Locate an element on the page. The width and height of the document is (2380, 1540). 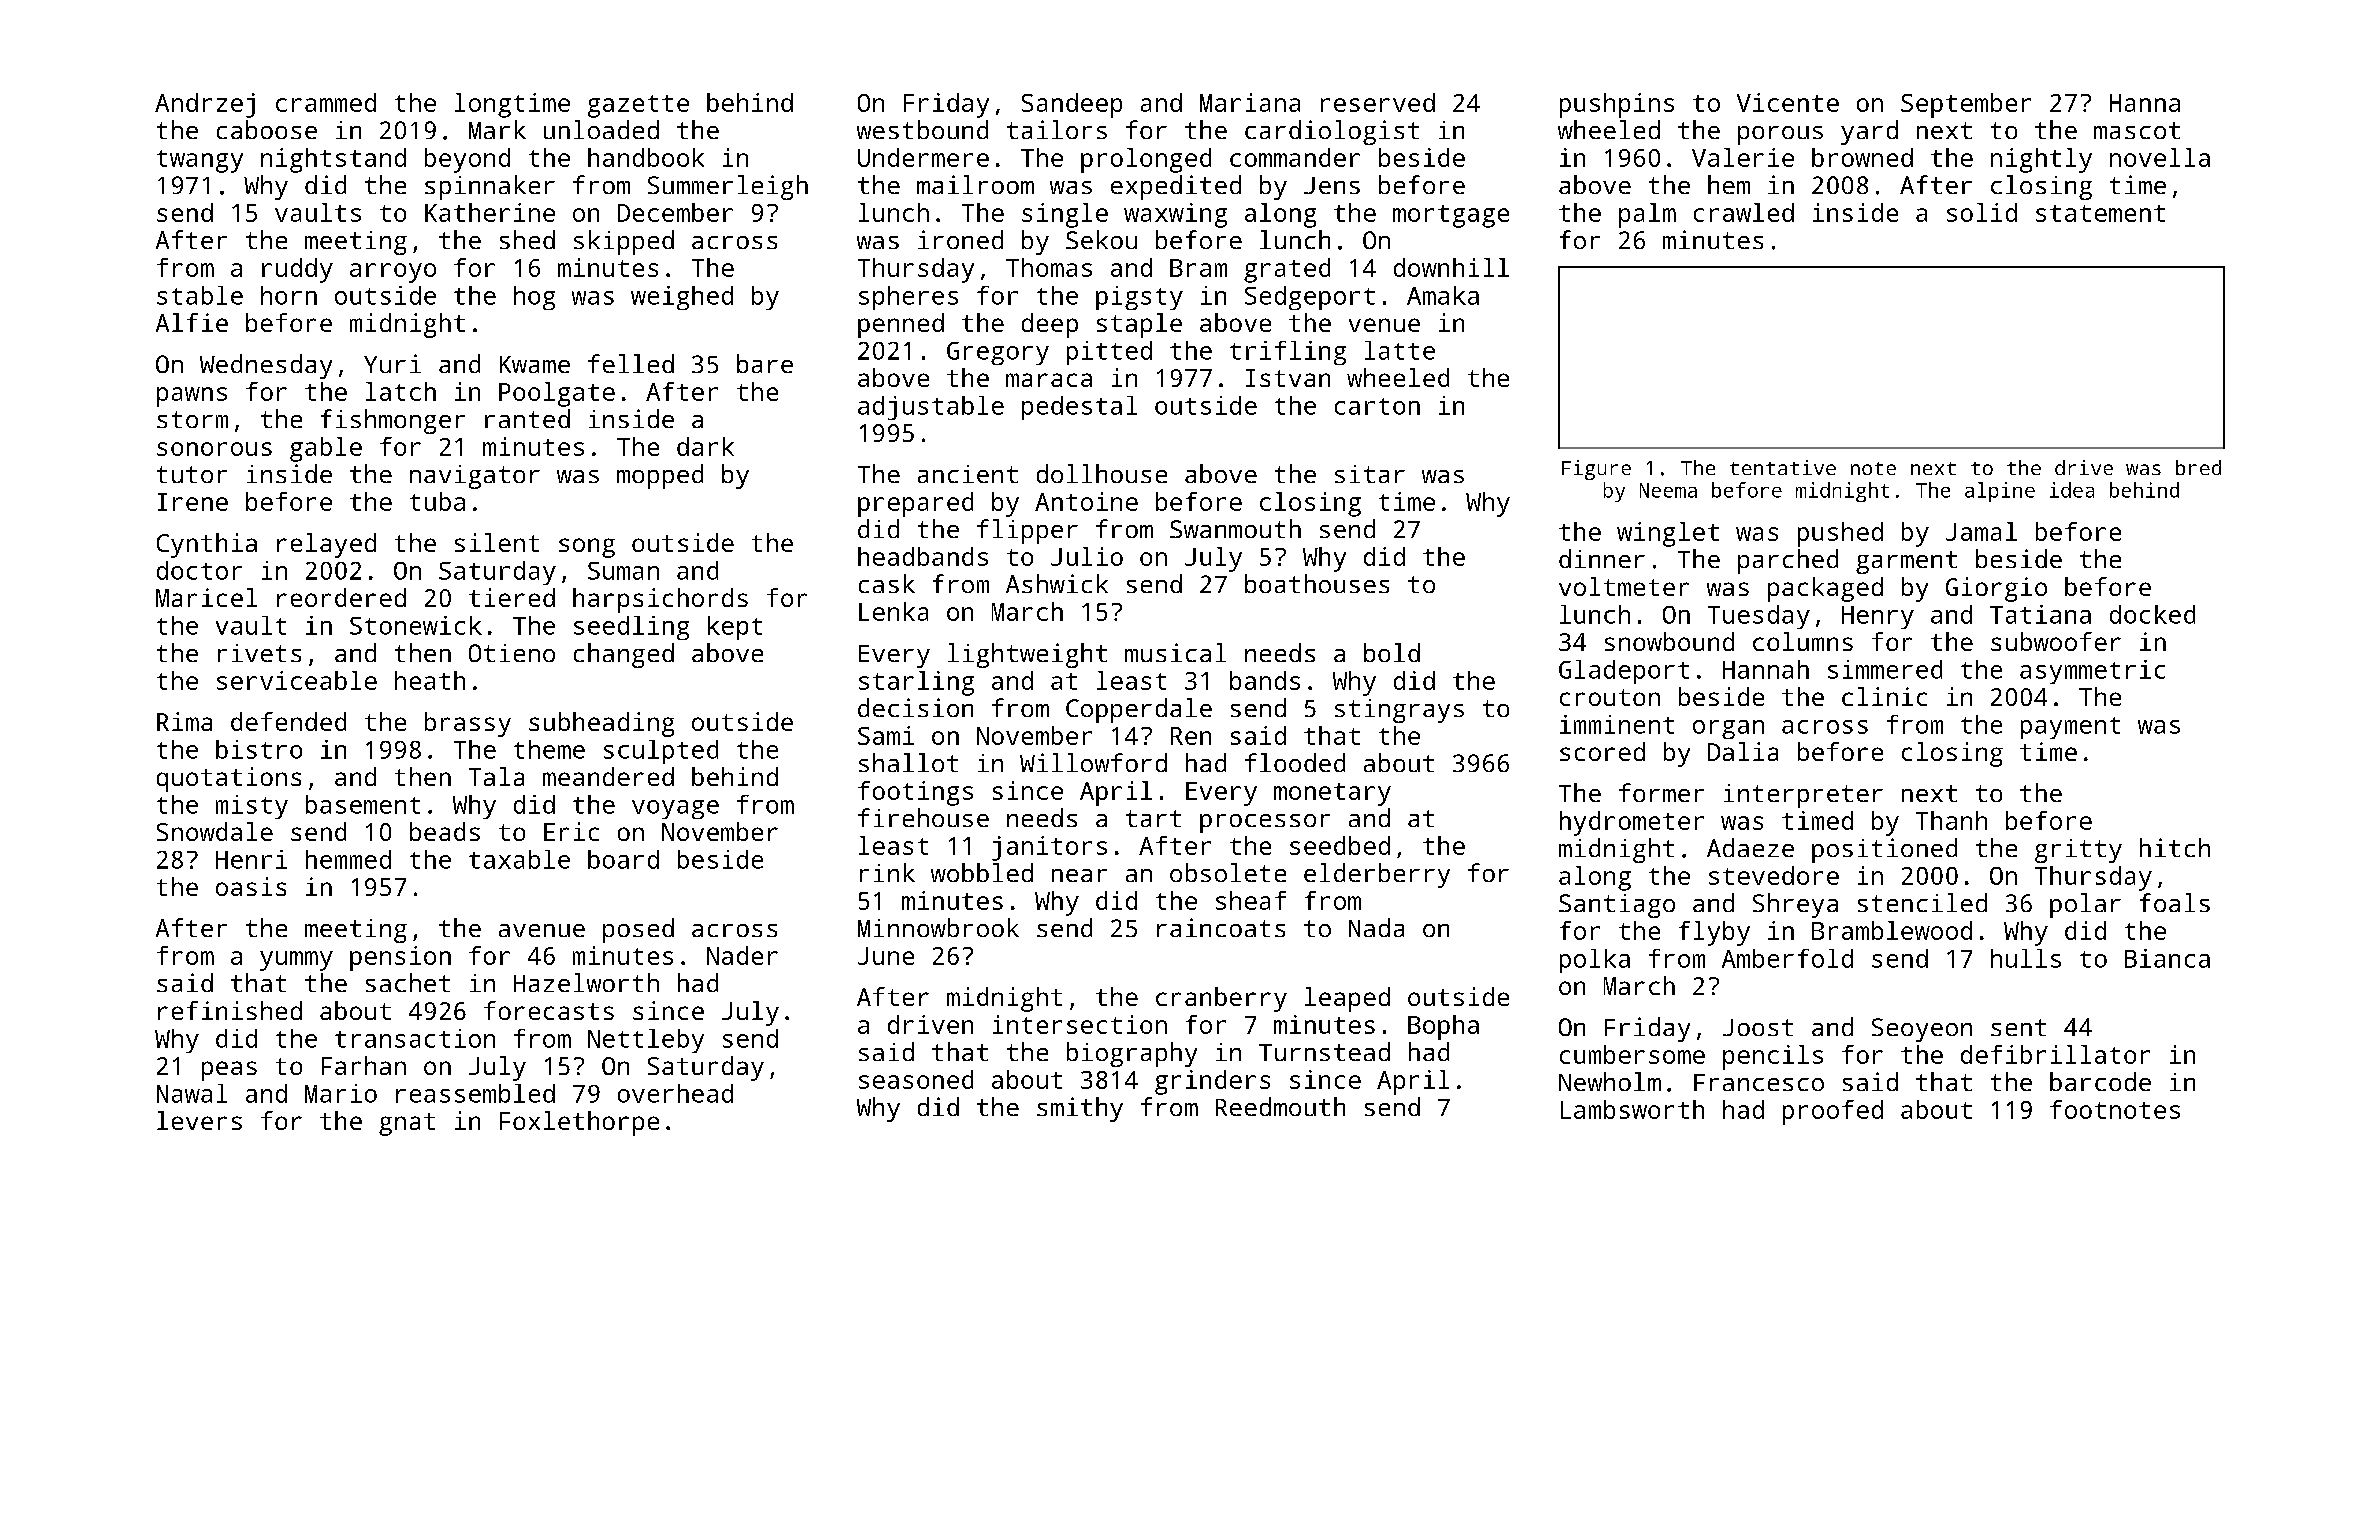
song is located at coordinates (587, 548).
